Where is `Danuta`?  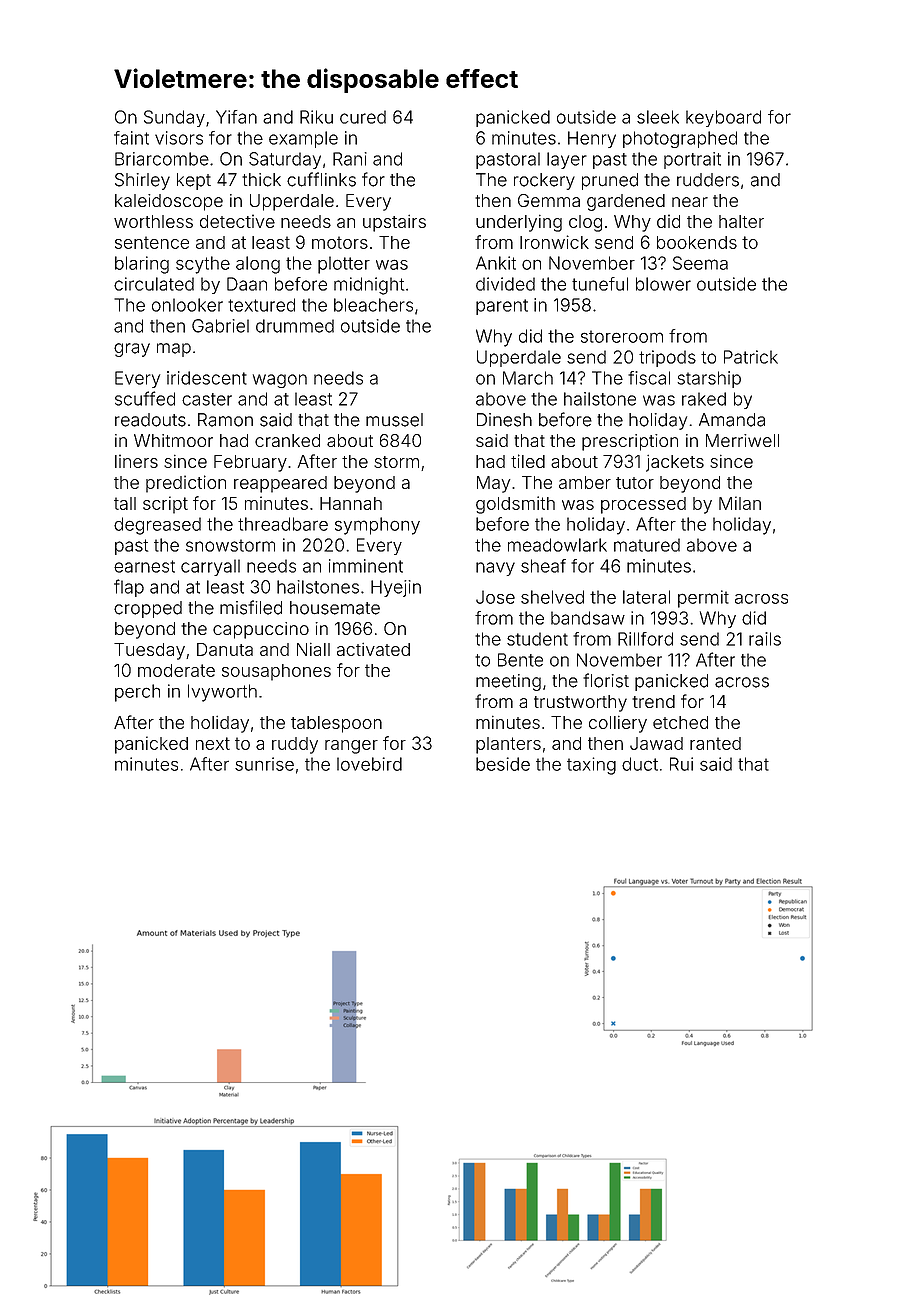
Danuta is located at coordinates (225, 649).
